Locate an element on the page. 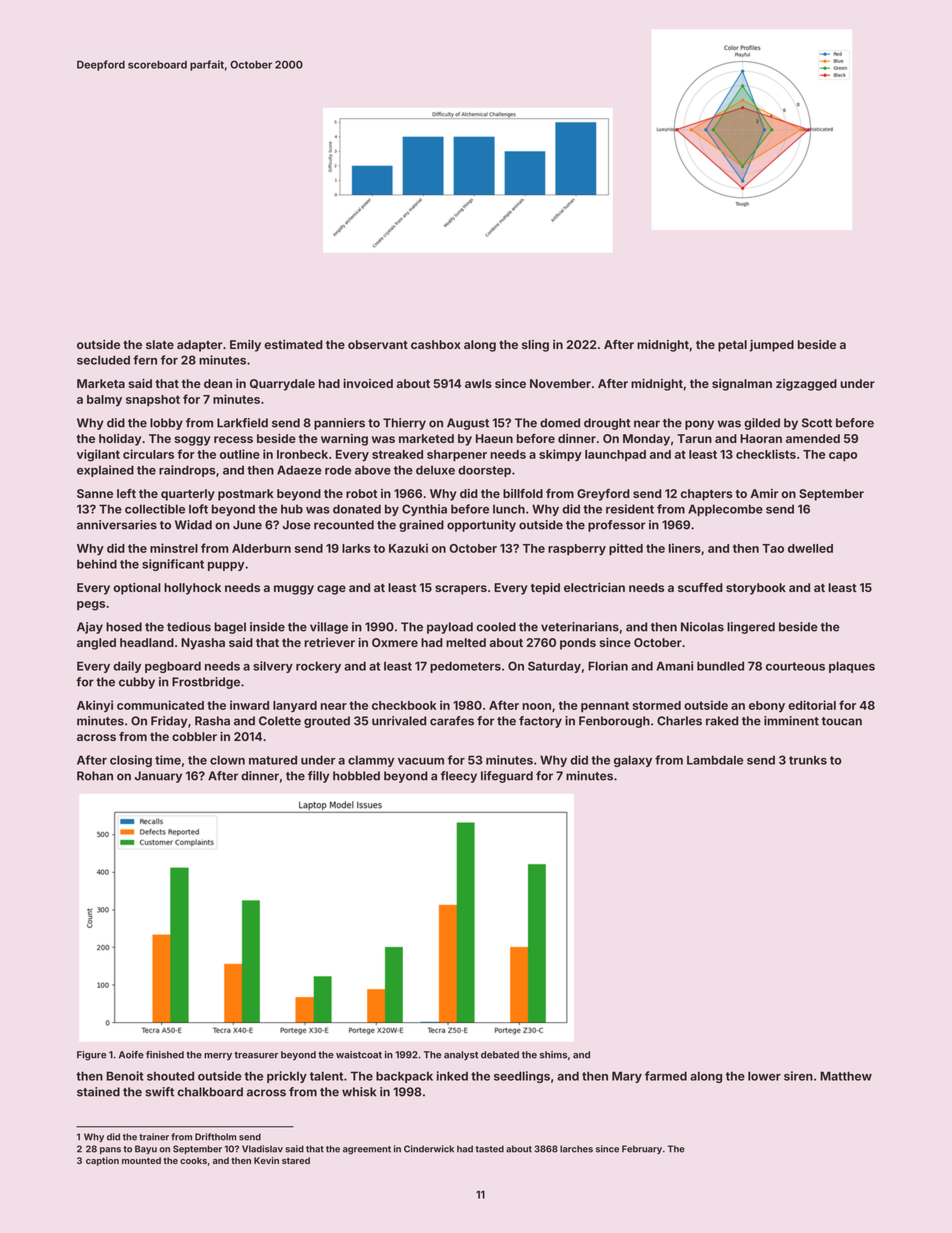 The height and width of the image is (1233, 952). ebony is located at coordinates (767, 707).
